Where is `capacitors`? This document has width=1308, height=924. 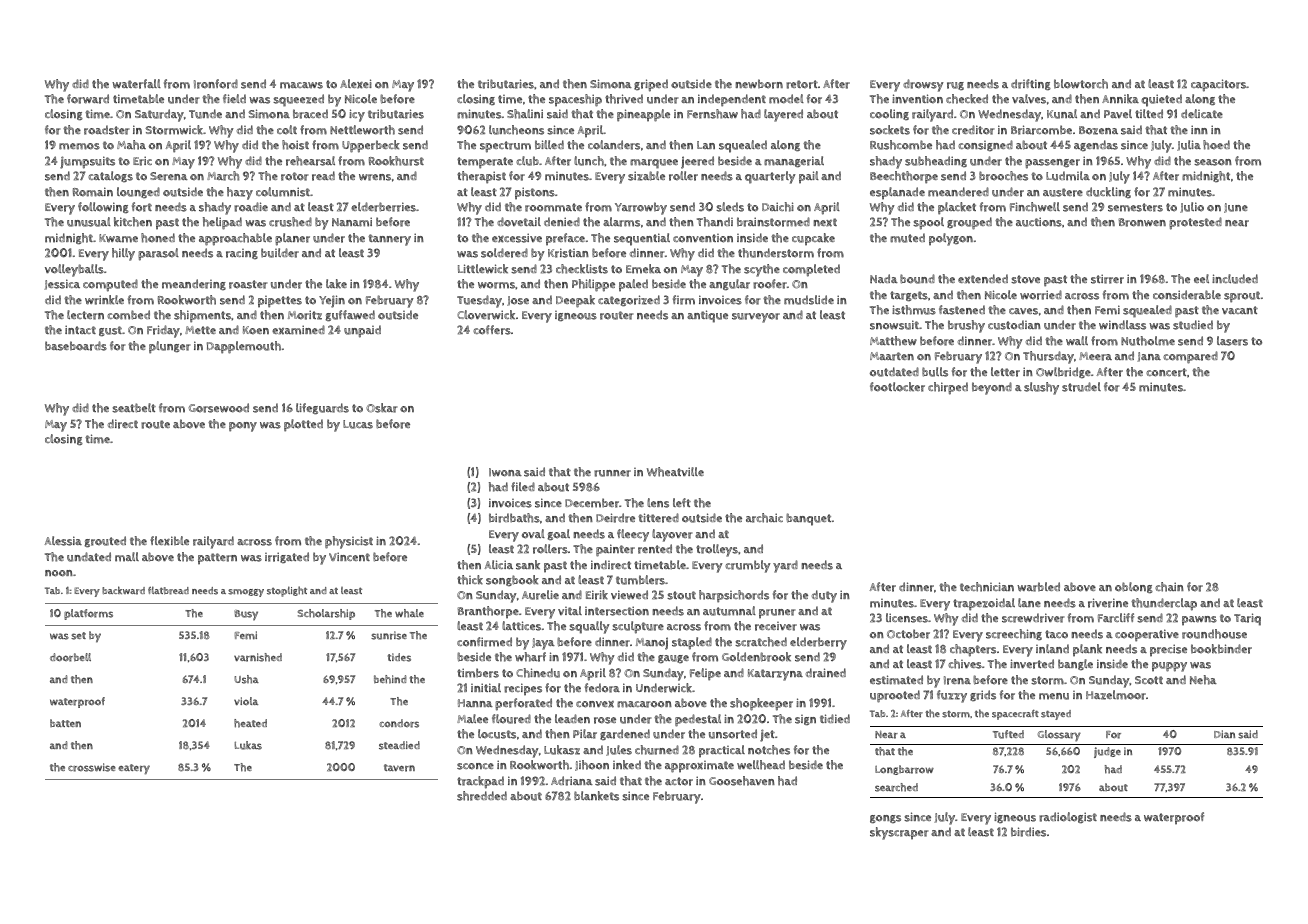
capacitors is located at coordinates (1218, 85).
